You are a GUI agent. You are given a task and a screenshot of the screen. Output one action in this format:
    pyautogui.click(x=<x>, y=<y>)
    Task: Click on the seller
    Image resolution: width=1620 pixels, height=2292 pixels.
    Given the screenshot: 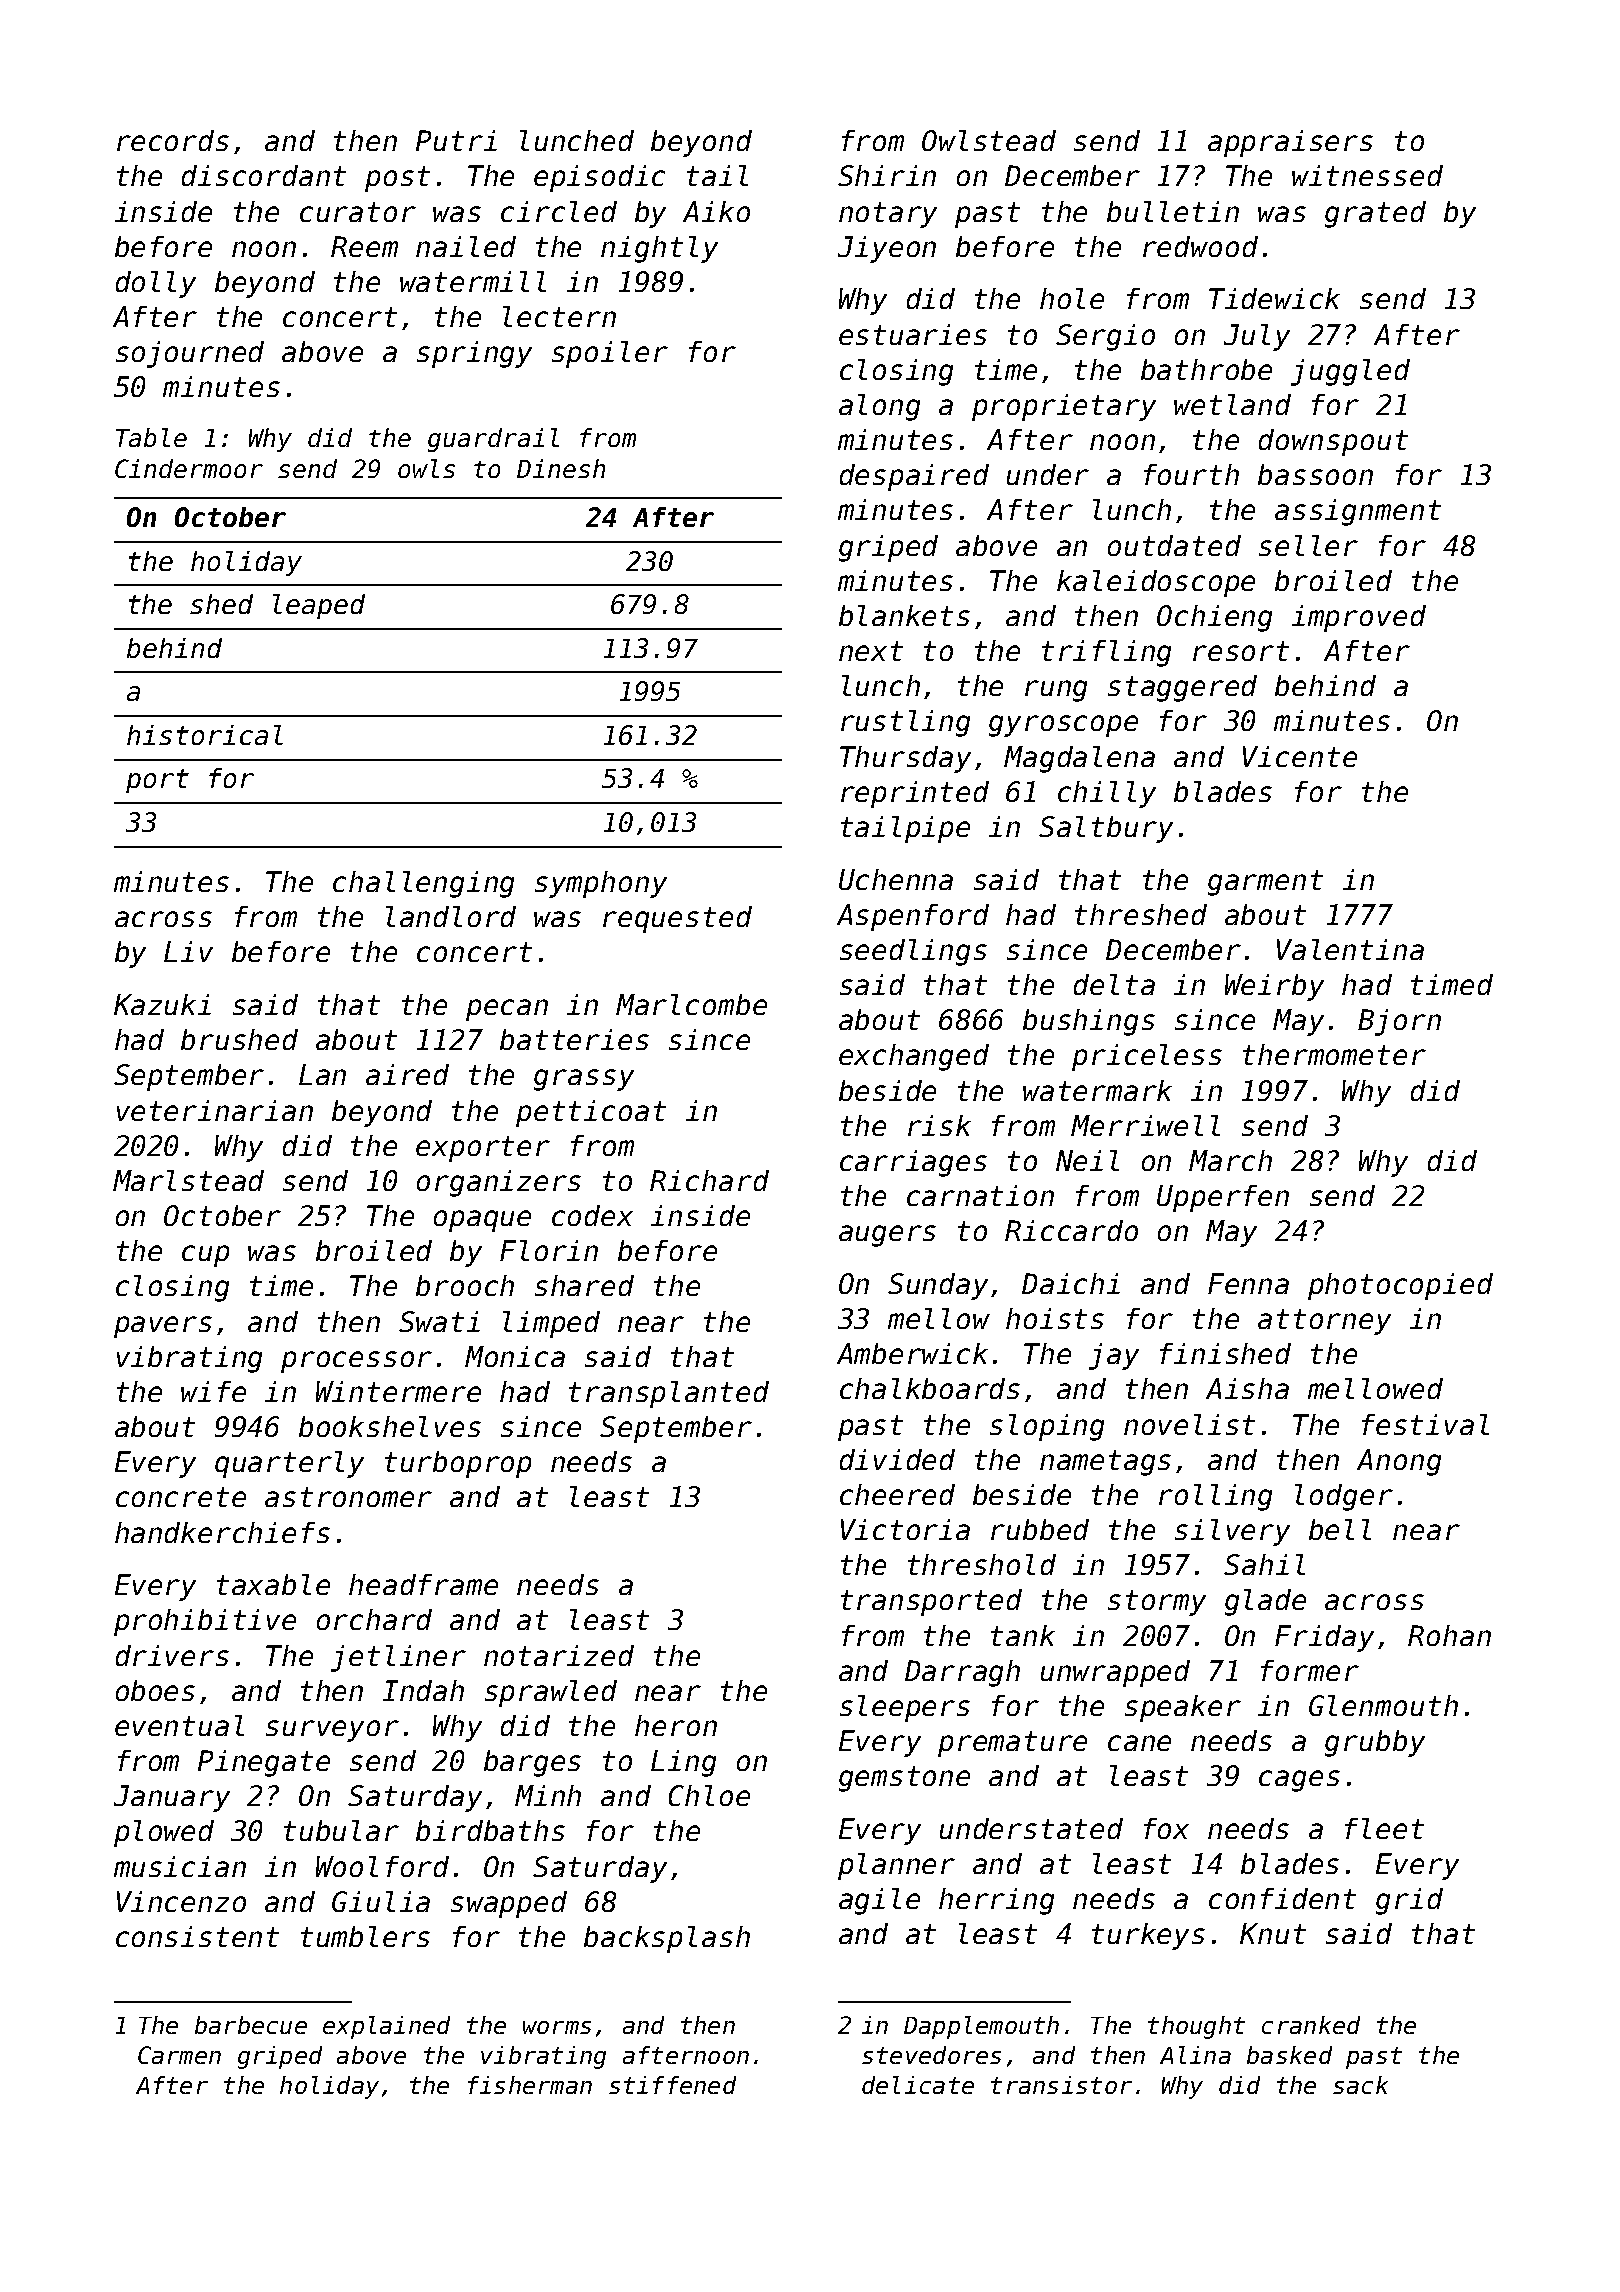 What is the action you would take?
    pyautogui.click(x=1308, y=545)
